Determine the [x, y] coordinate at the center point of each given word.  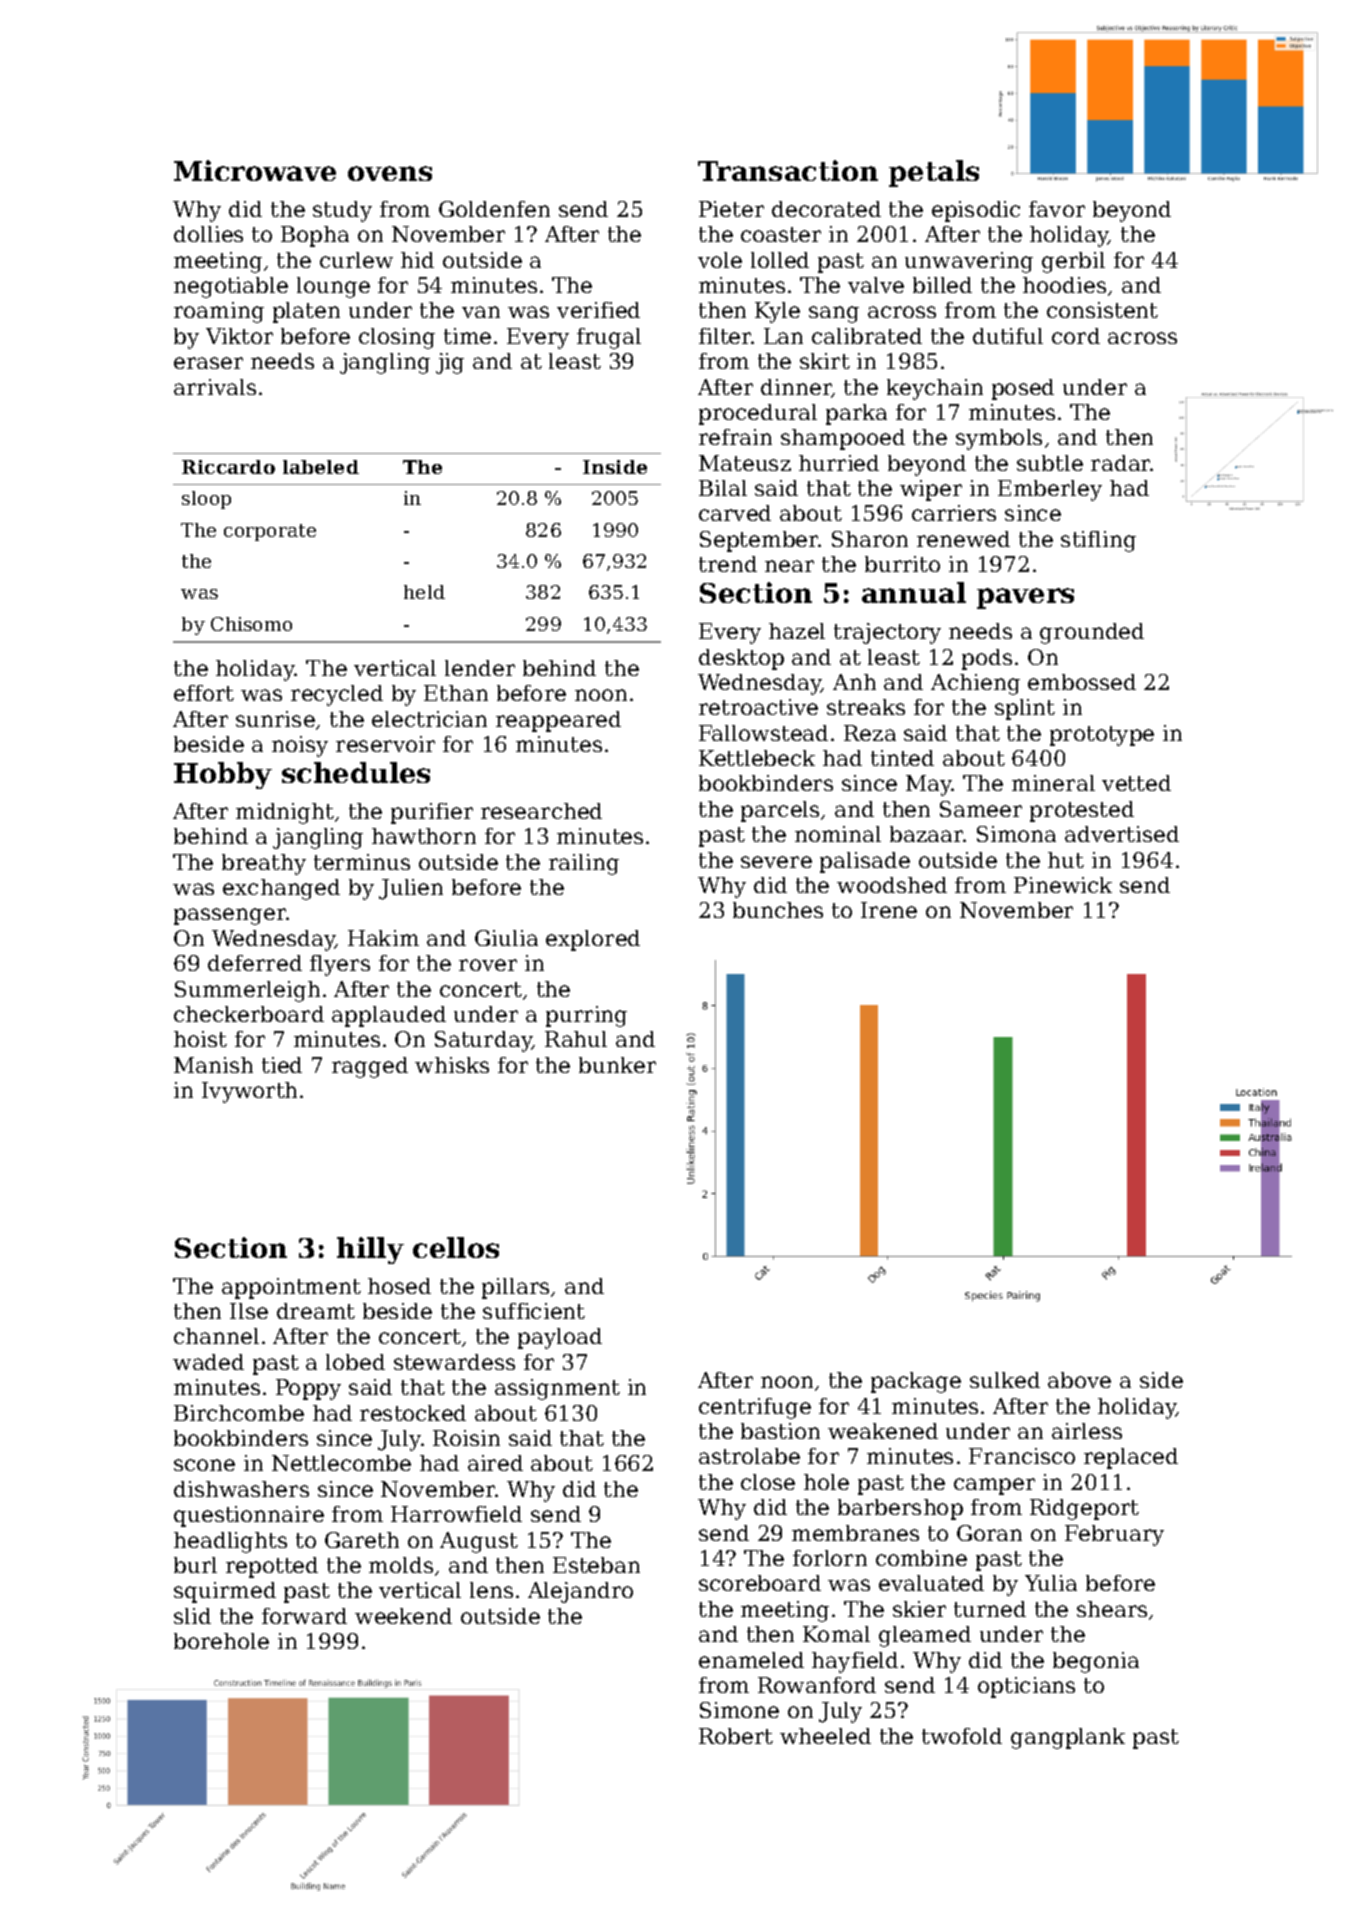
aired [495, 1463]
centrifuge [755, 1408]
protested [1082, 811]
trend [728, 564]
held [424, 592]
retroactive [758, 707]
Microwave [255, 170]
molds [401, 1565]
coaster [781, 234]
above [1079, 1380]
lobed [355, 1362]
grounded [1092, 633]
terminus [362, 862]
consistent [1102, 310]
